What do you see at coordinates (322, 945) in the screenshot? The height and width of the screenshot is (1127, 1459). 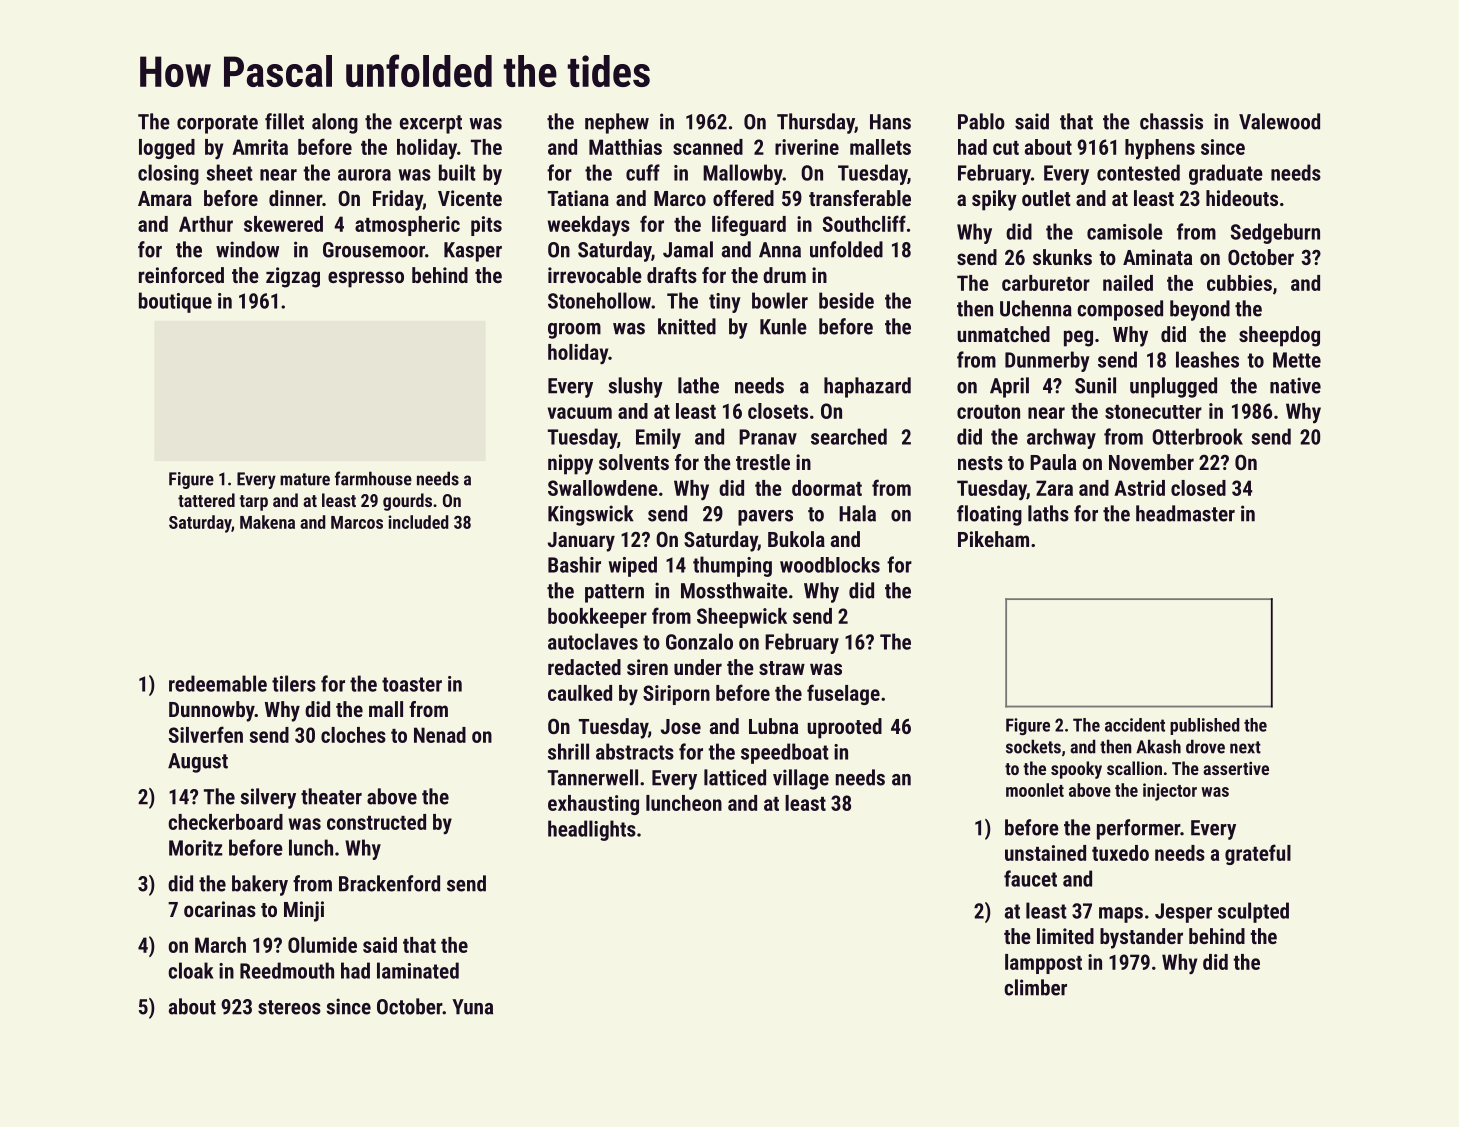 I see `Olumide` at bounding box center [322, 945].
